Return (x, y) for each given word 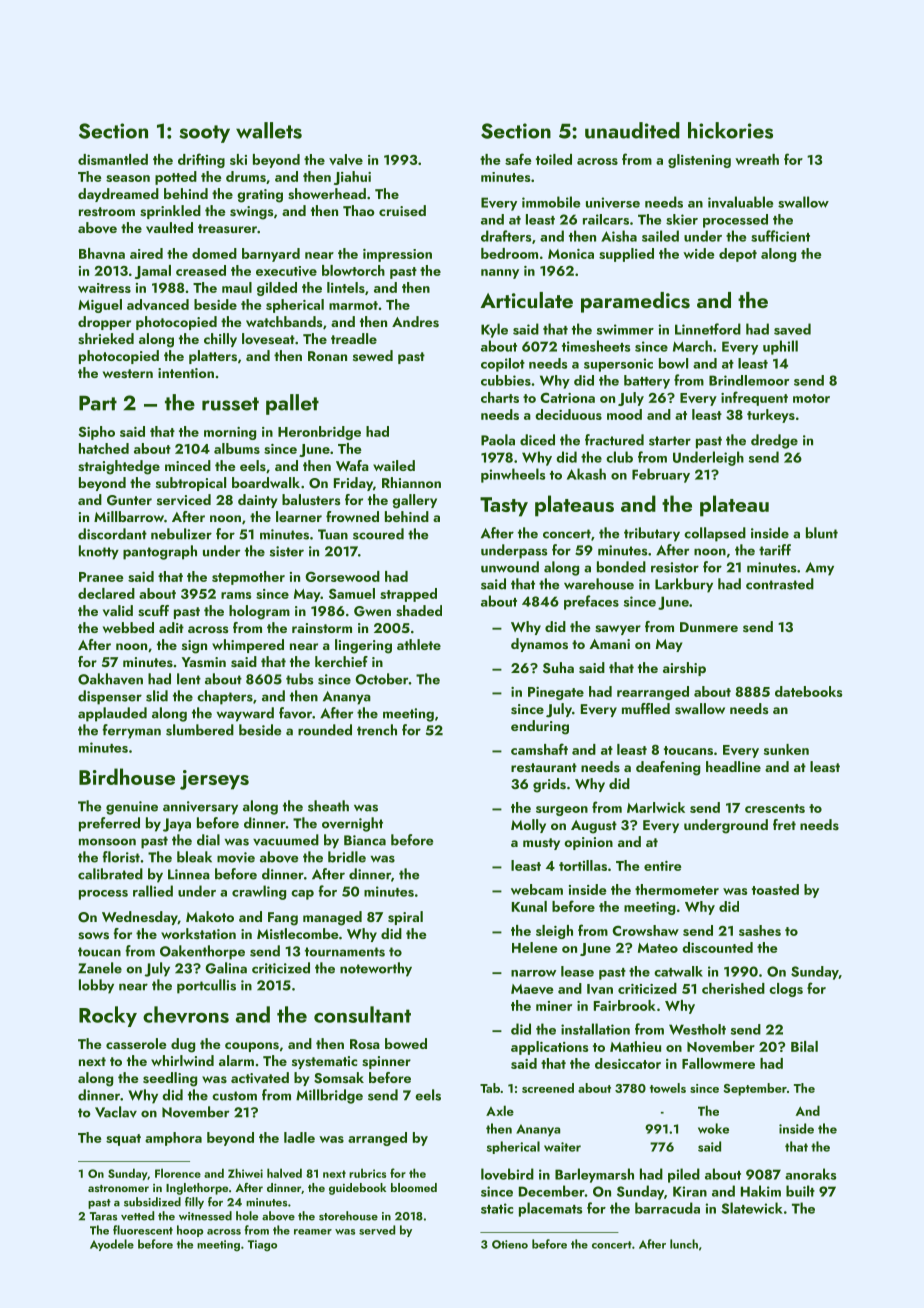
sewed (373, 355)
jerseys (214, 780)
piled (684, 1175)
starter (670, 441)
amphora (173, 1139)
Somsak (339, 1078)
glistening (699, 161)
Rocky (108, 1016)
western (128, 374)
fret (784, 824)
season (128, 178)
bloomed (414, 1187)
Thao (359, 210)
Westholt (697, 1029)
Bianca (365, 840)
